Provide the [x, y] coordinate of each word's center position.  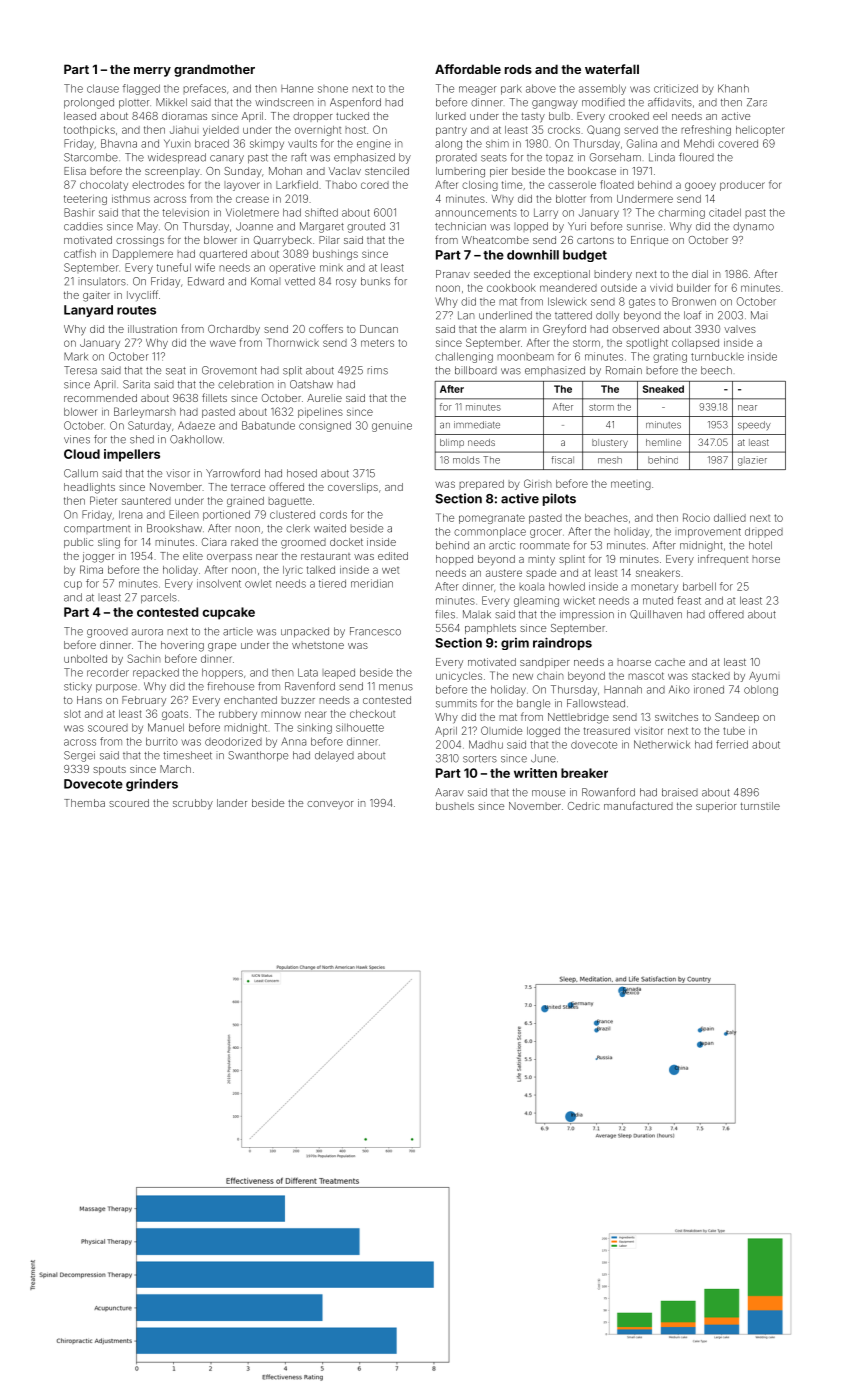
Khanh [733, 88]
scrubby [193, 804]
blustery [610, 443]
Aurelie [324, 398]
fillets [214, 397]
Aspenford [355, 103]
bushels [455, 806]
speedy [754, 425]
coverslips [353, 488]
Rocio [696, 517]
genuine [392, 426]
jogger [98, 557]
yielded [221, 131]
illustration [152, 329]
